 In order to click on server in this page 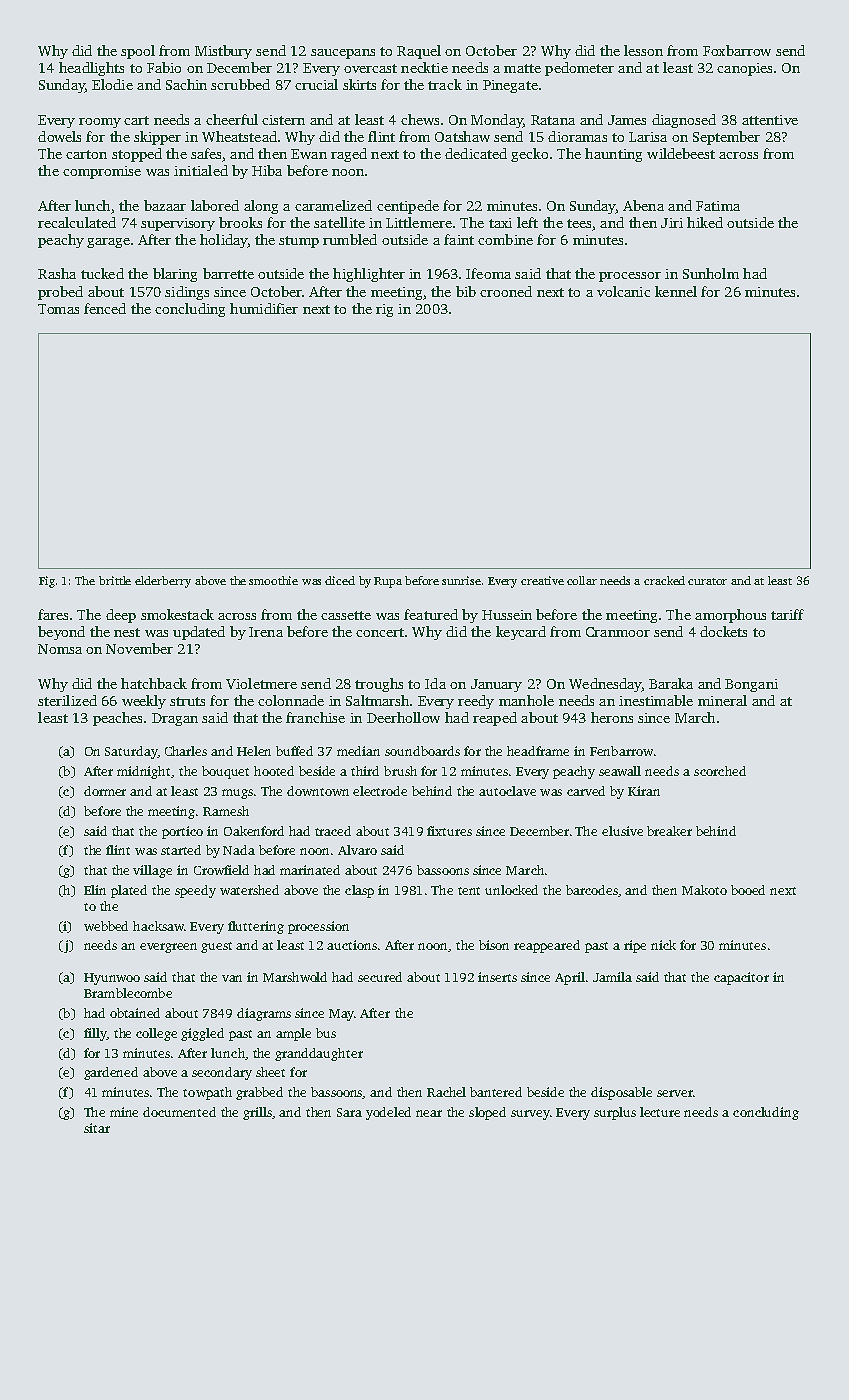, I will do `click(675, 1093)`.
